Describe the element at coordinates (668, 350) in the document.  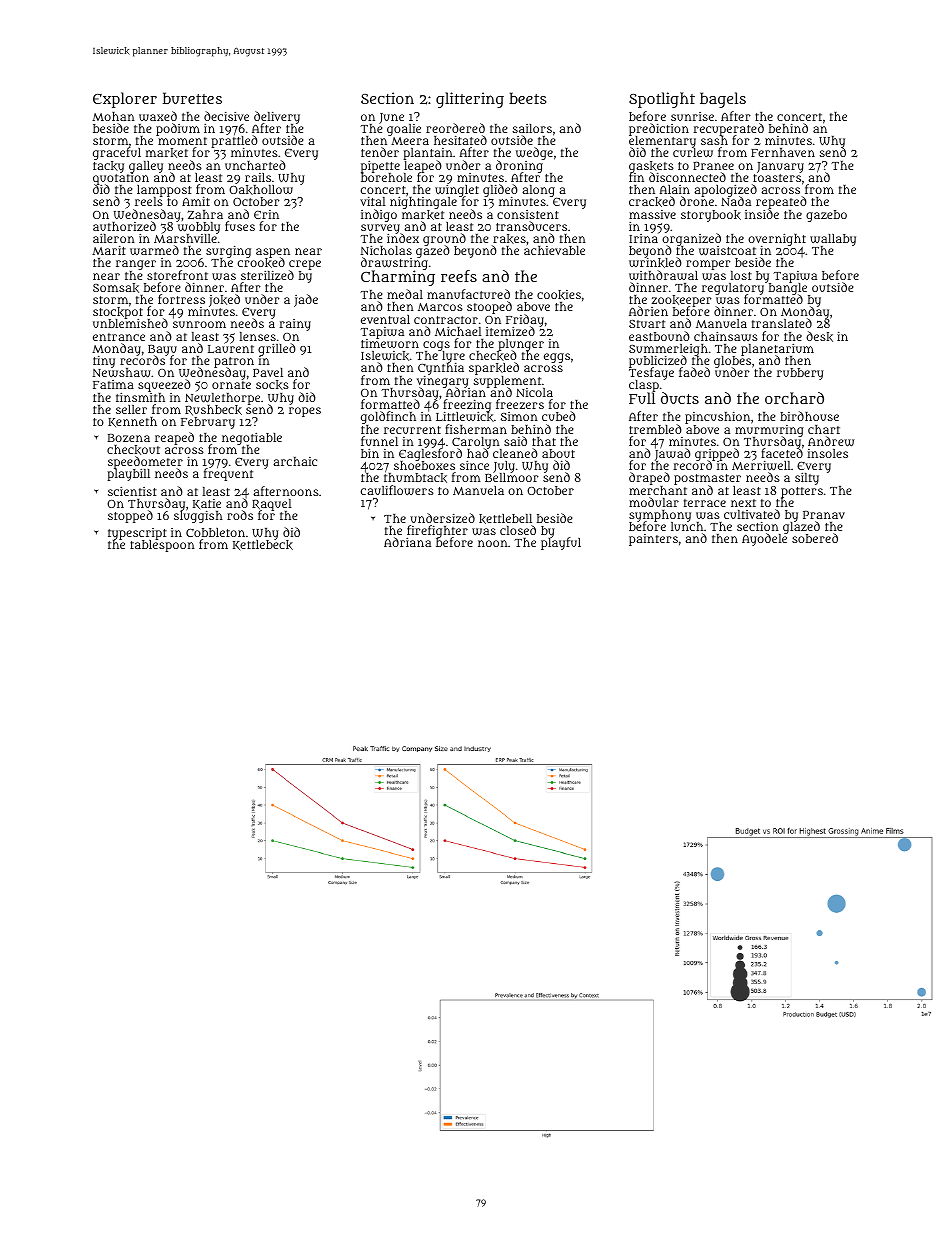
I see `Summerleigh` at that location.
